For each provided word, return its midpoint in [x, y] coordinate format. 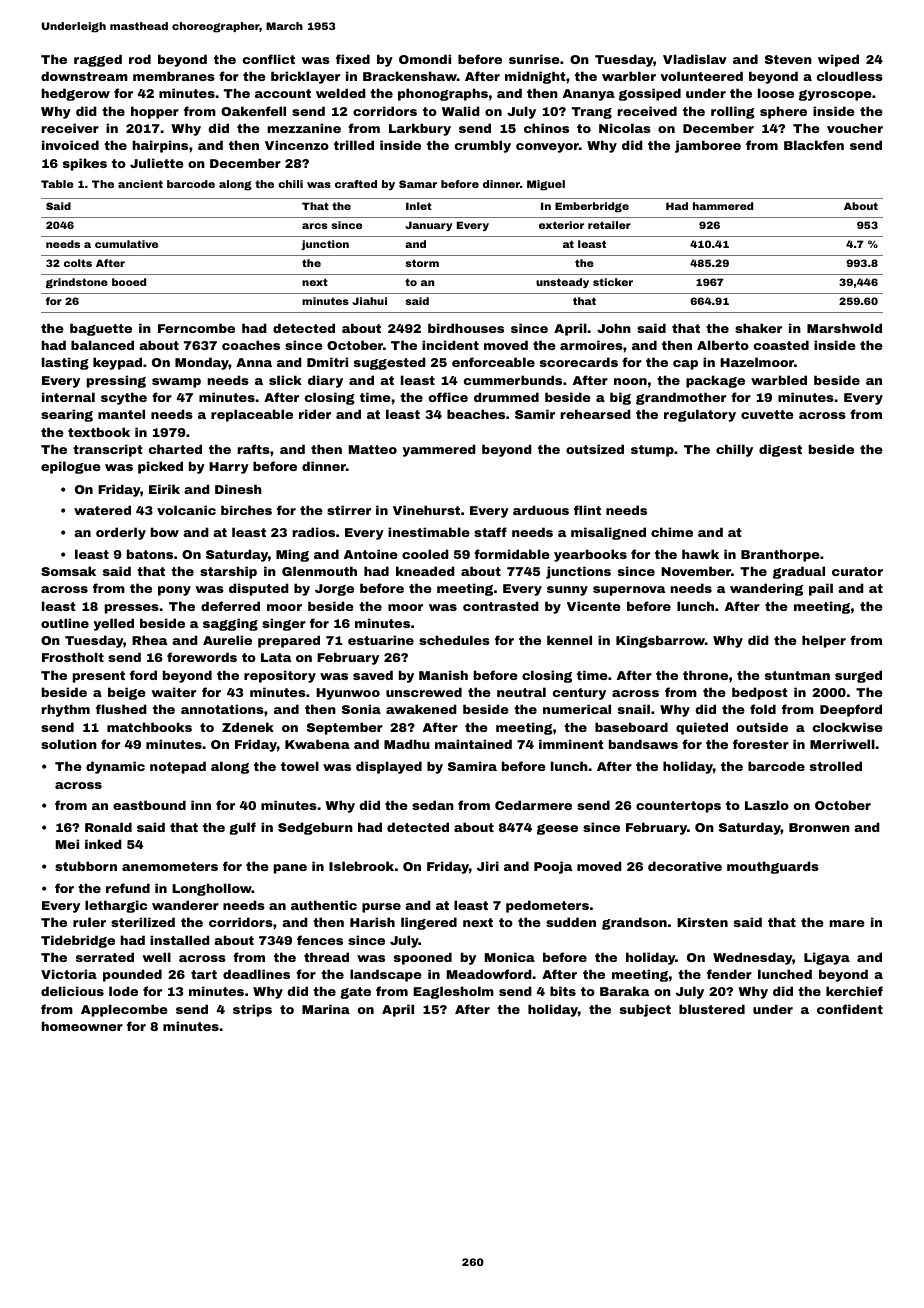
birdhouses [466, 328]
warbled [779, 380]
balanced [102, 345]
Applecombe [124, 1010]
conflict [269, 59]
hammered [723, 206]
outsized [595, 449]
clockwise [848, 727]
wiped [838, 60]
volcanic [186, 510]
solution [69, 744]
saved [373, 675]
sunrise [534, 59]
